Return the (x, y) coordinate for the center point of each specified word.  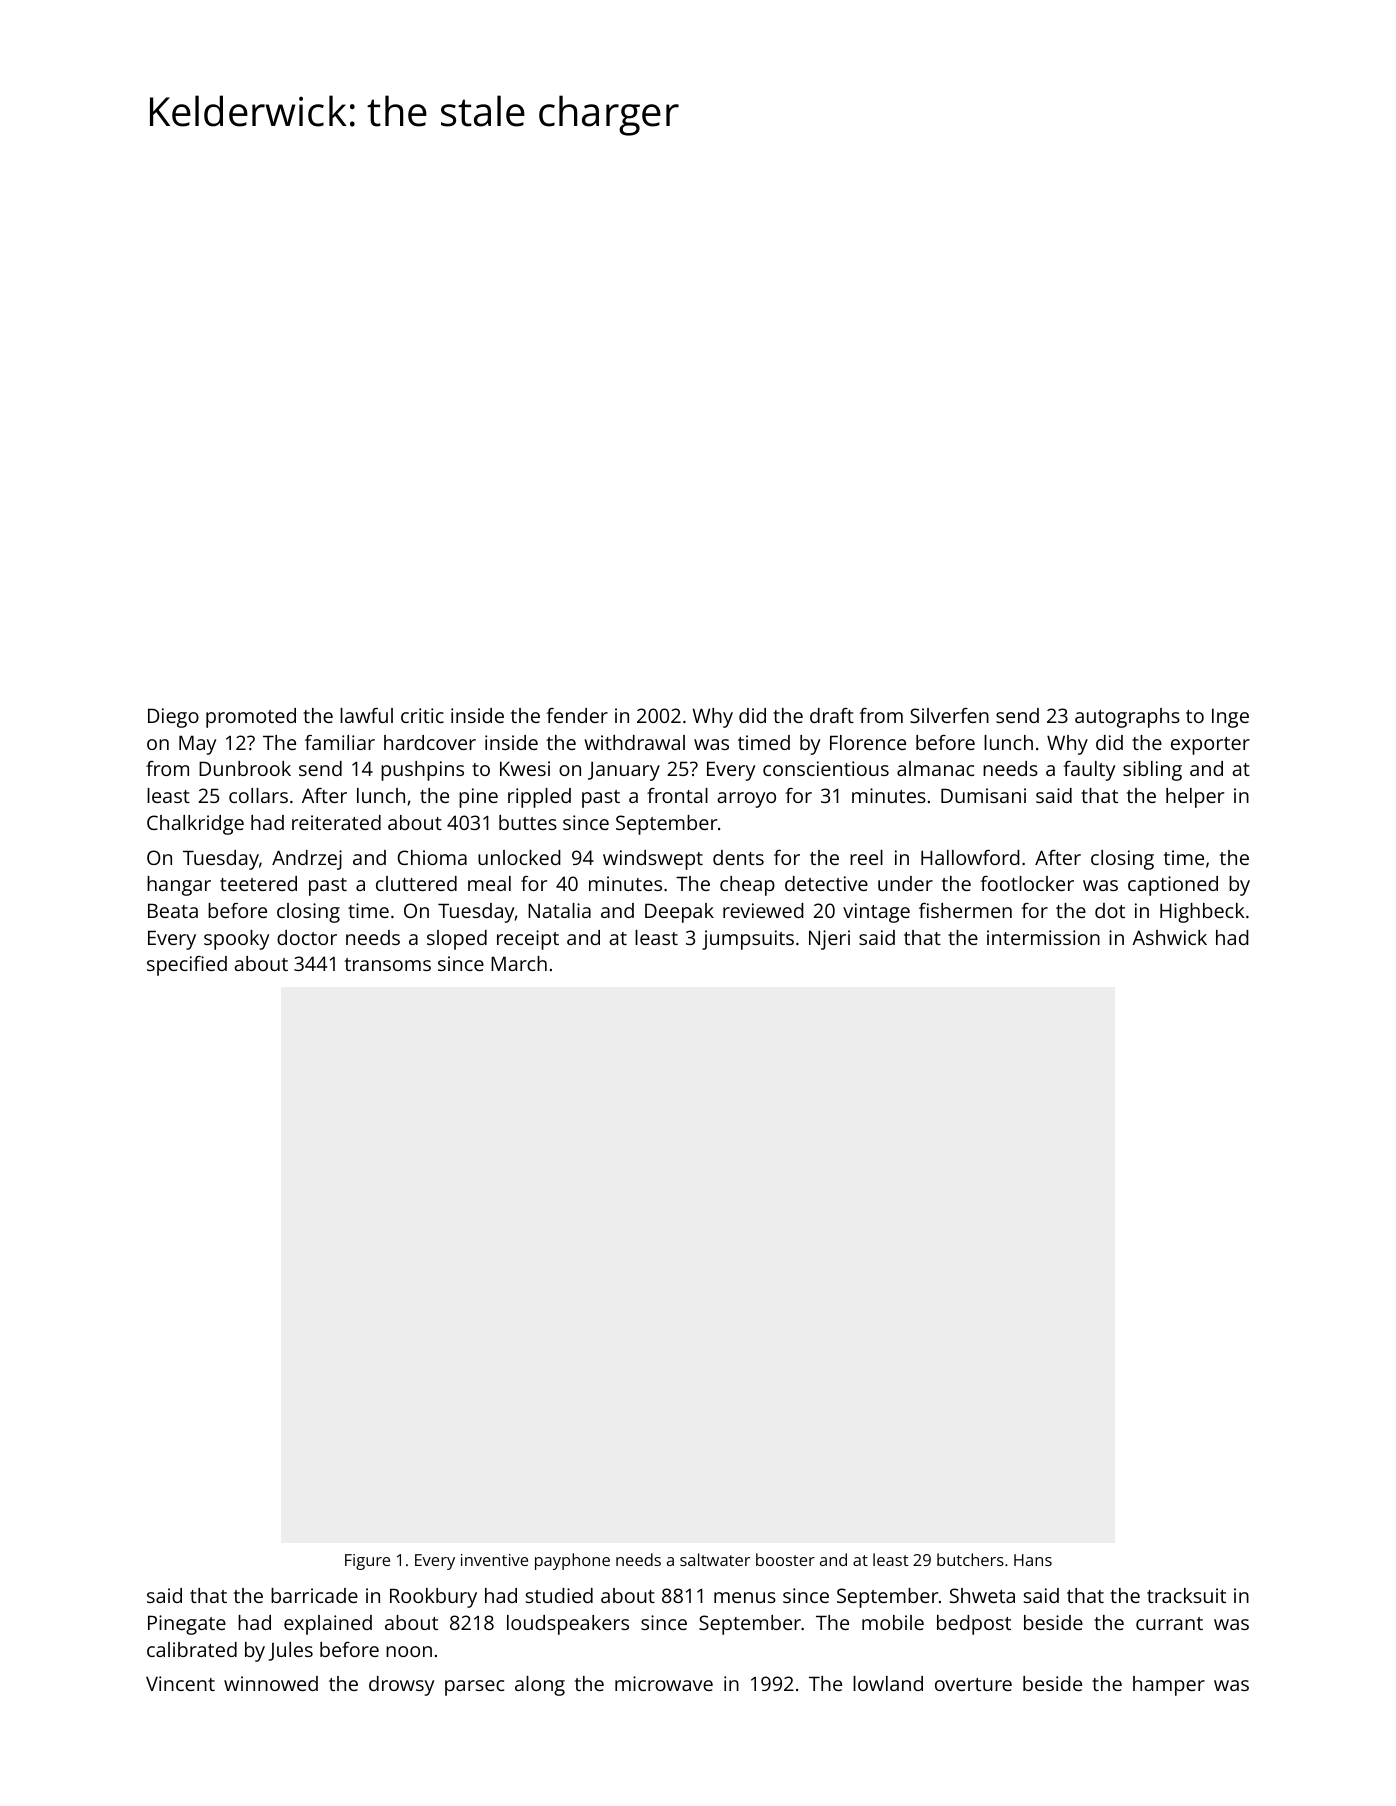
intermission (1043, 937)
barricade (314, 1595)
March (519, 963)
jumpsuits (748, 940)
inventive (494, 1560)
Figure (367, 1562)
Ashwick (1169, 937)
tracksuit (1186, 1595)
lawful (366, 715)
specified (187, 966)
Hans (1033, 1560)
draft (832, 715)
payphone (572, 1561)
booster (785, 1559)
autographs (1127, 718)
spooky (236, 940)
